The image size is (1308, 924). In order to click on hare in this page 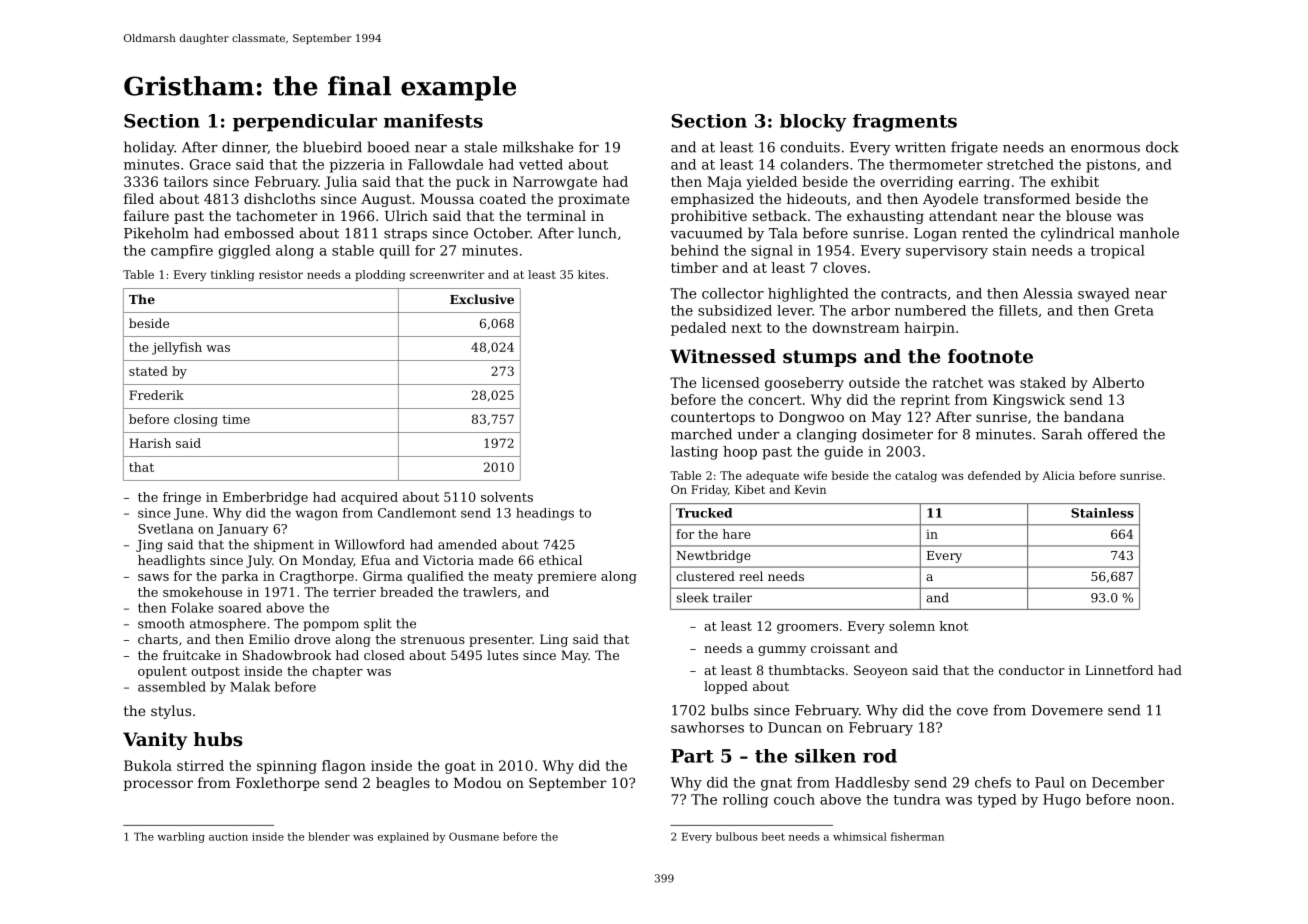, I will do `click(737, 534)`.
